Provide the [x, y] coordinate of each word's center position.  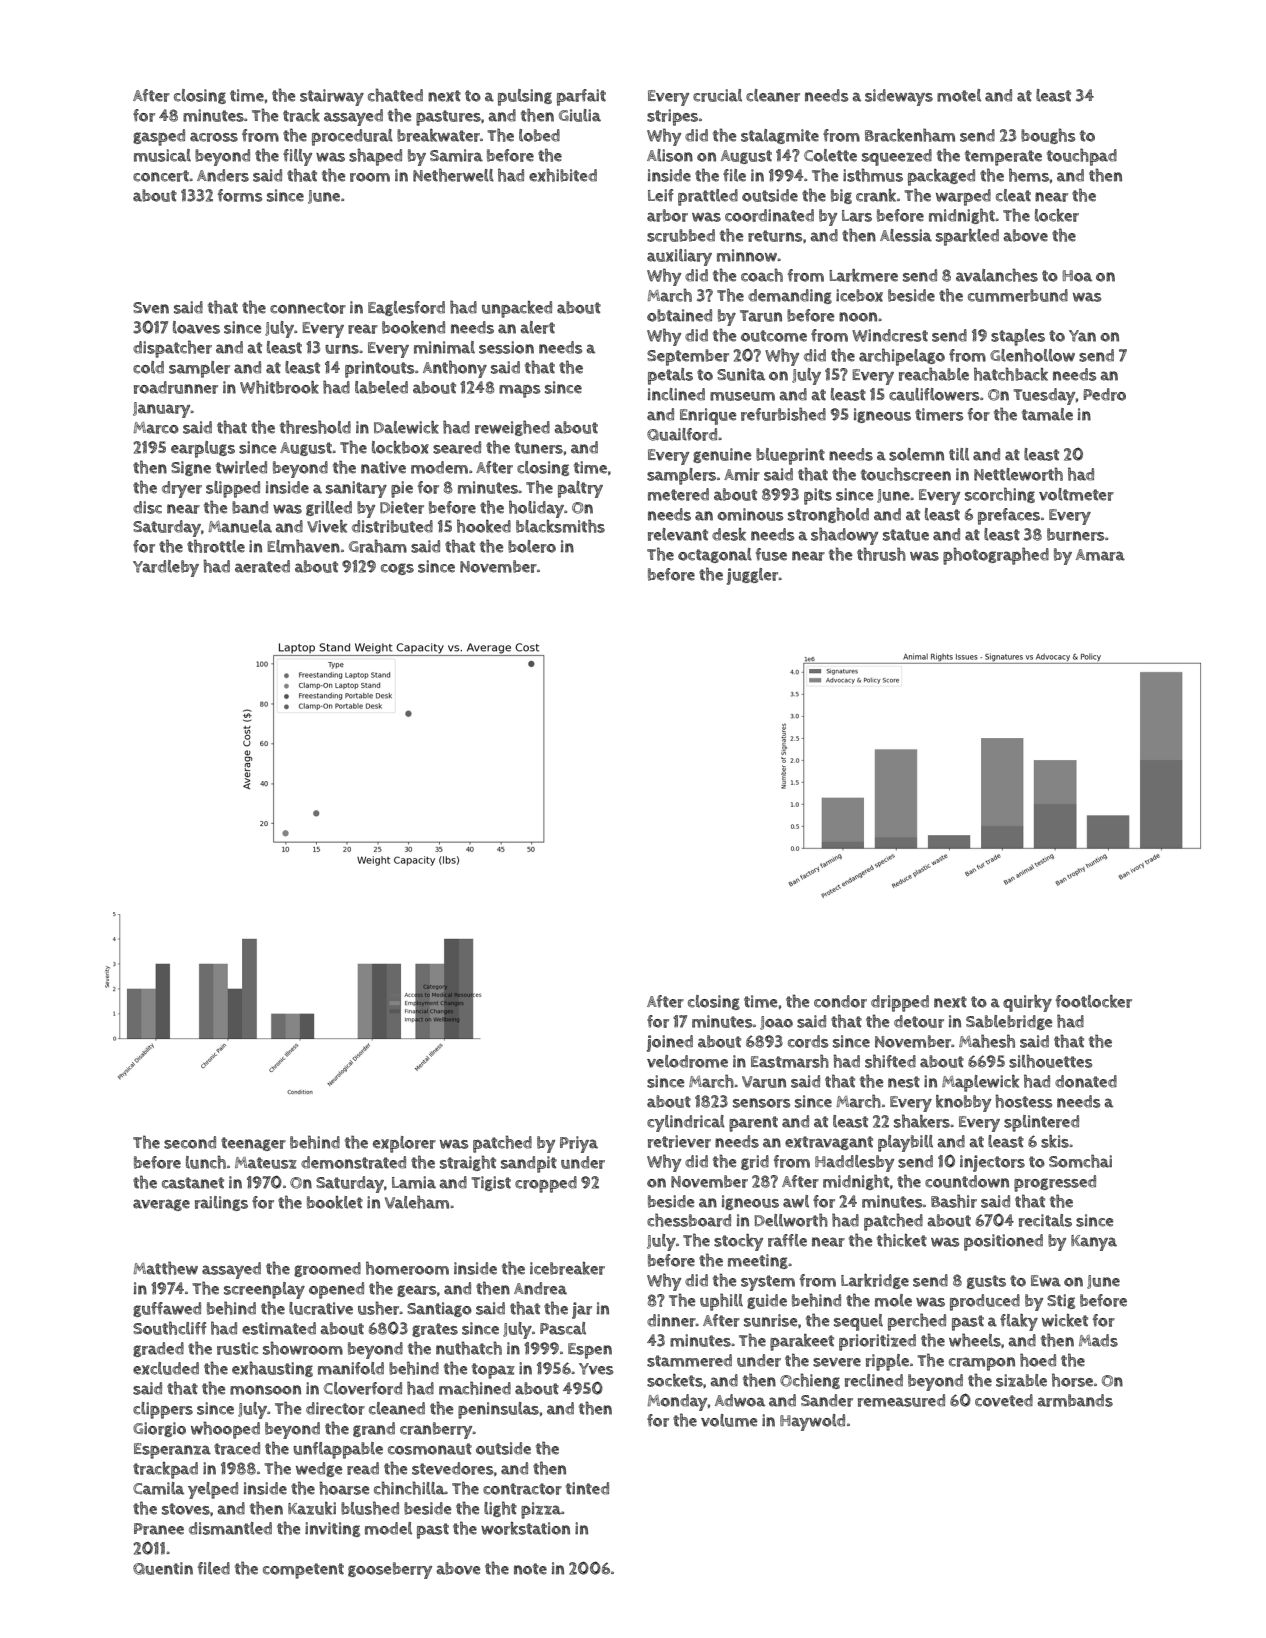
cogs [397, 569]
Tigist [491, 1183]
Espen [590, 1351]
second [190, 1142]
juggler [753, 576]
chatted [395, 95]
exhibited [563, 175]
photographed [996, 556]
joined [670, 1043]
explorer [404, 1144]
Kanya [1094, 1243]
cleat [1013, 195]
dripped [900, 1003]
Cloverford [363, 1388]
